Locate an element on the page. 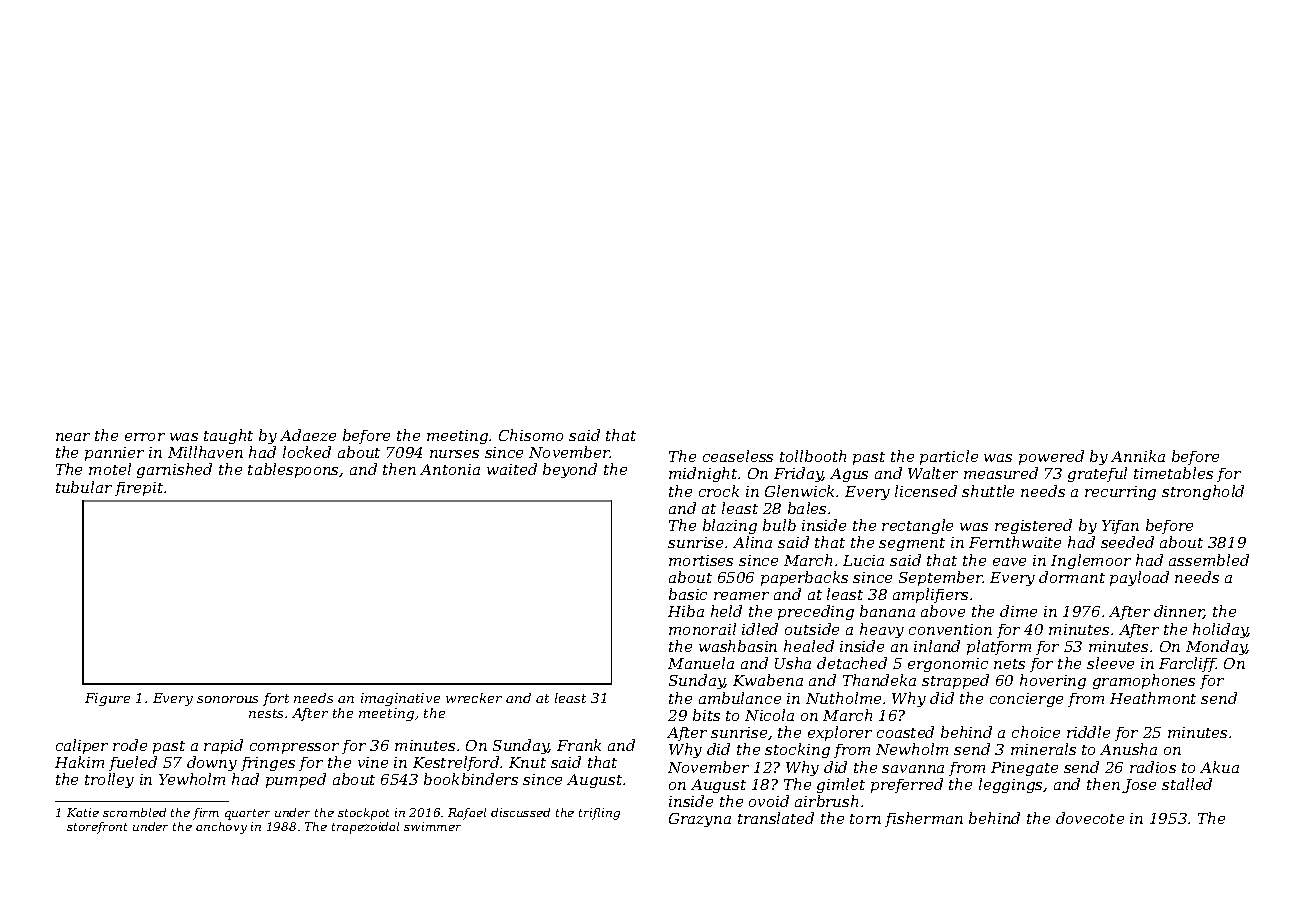 The width and height of the image is (1308, 924). Grazyna is located at coordinates (700, 820).
